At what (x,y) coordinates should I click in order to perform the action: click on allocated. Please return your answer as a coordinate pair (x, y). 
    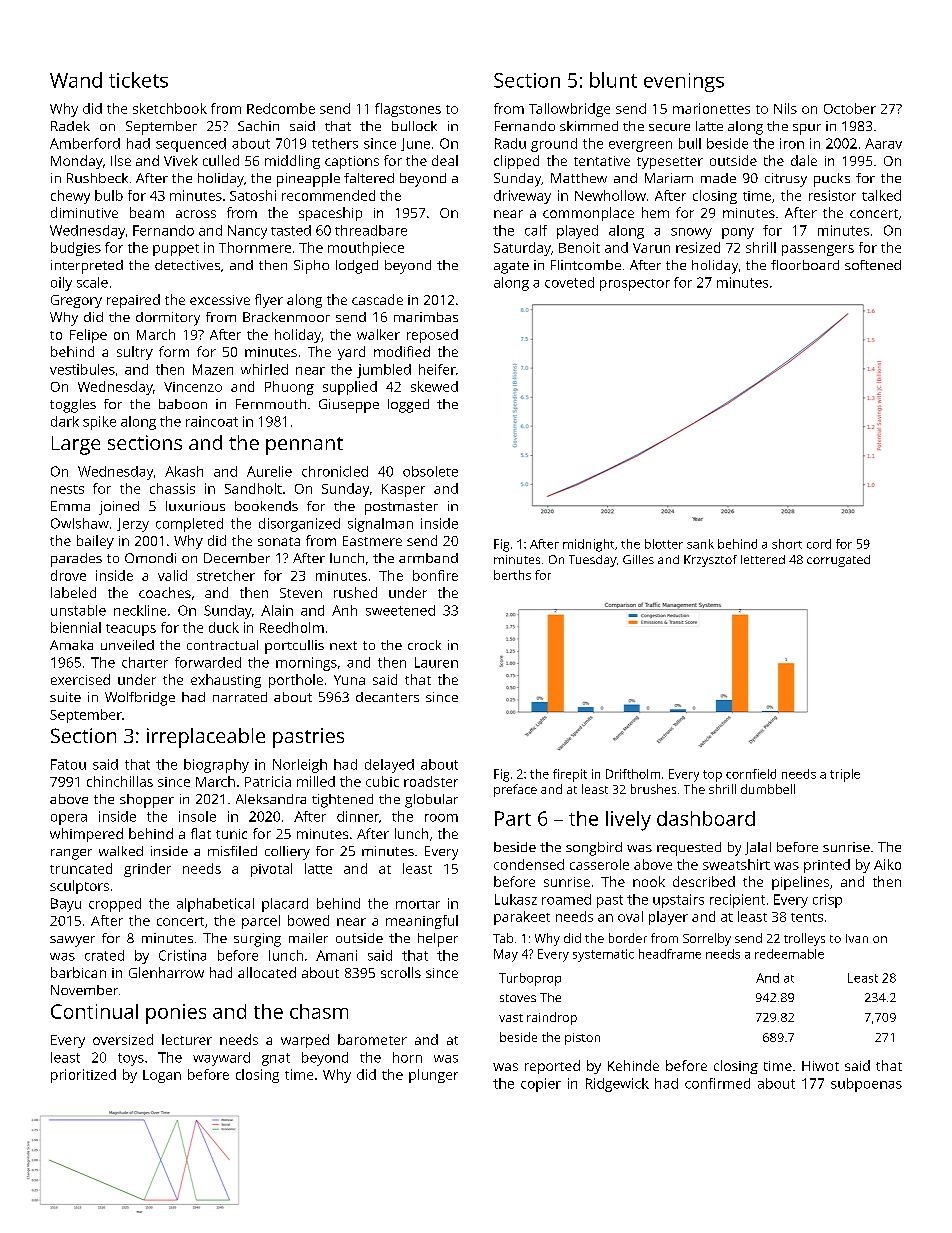
    Looking at the image, I should click on (267, 972).
